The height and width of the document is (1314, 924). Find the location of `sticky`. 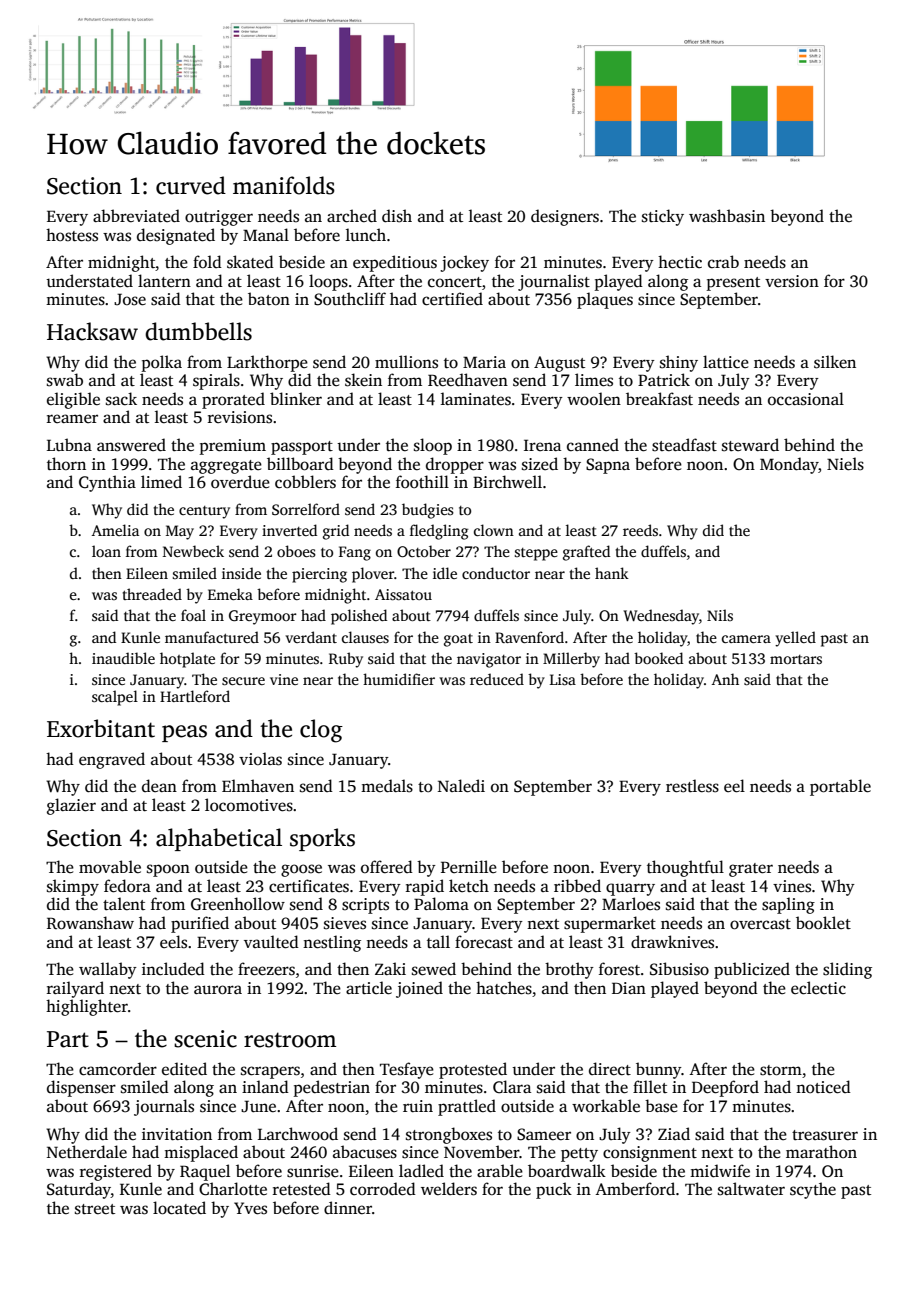

sticky is located at coordinates (663, 217).
